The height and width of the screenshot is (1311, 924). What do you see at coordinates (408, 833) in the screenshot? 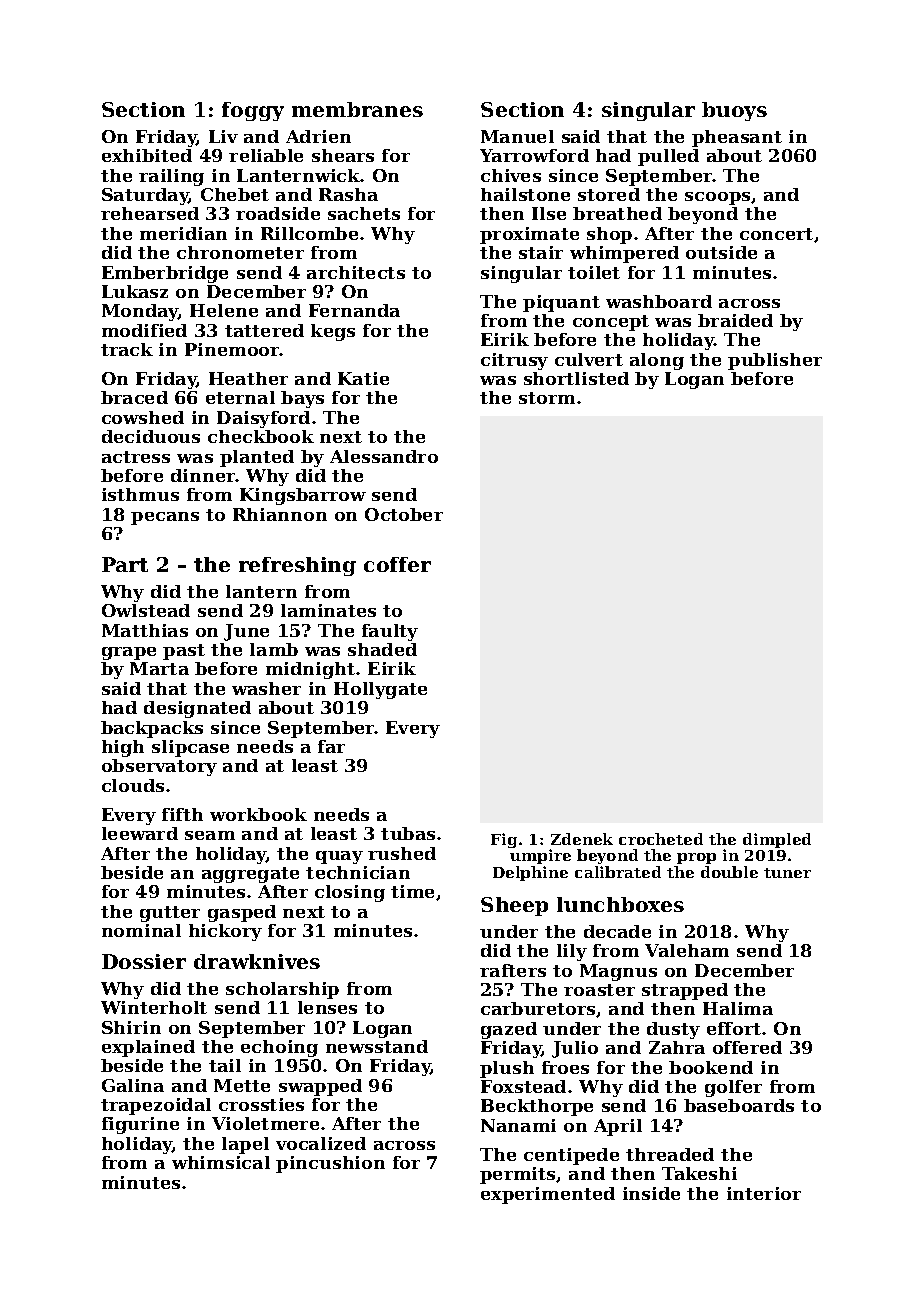
I see `tubas` at bounding box center [408, 833].
